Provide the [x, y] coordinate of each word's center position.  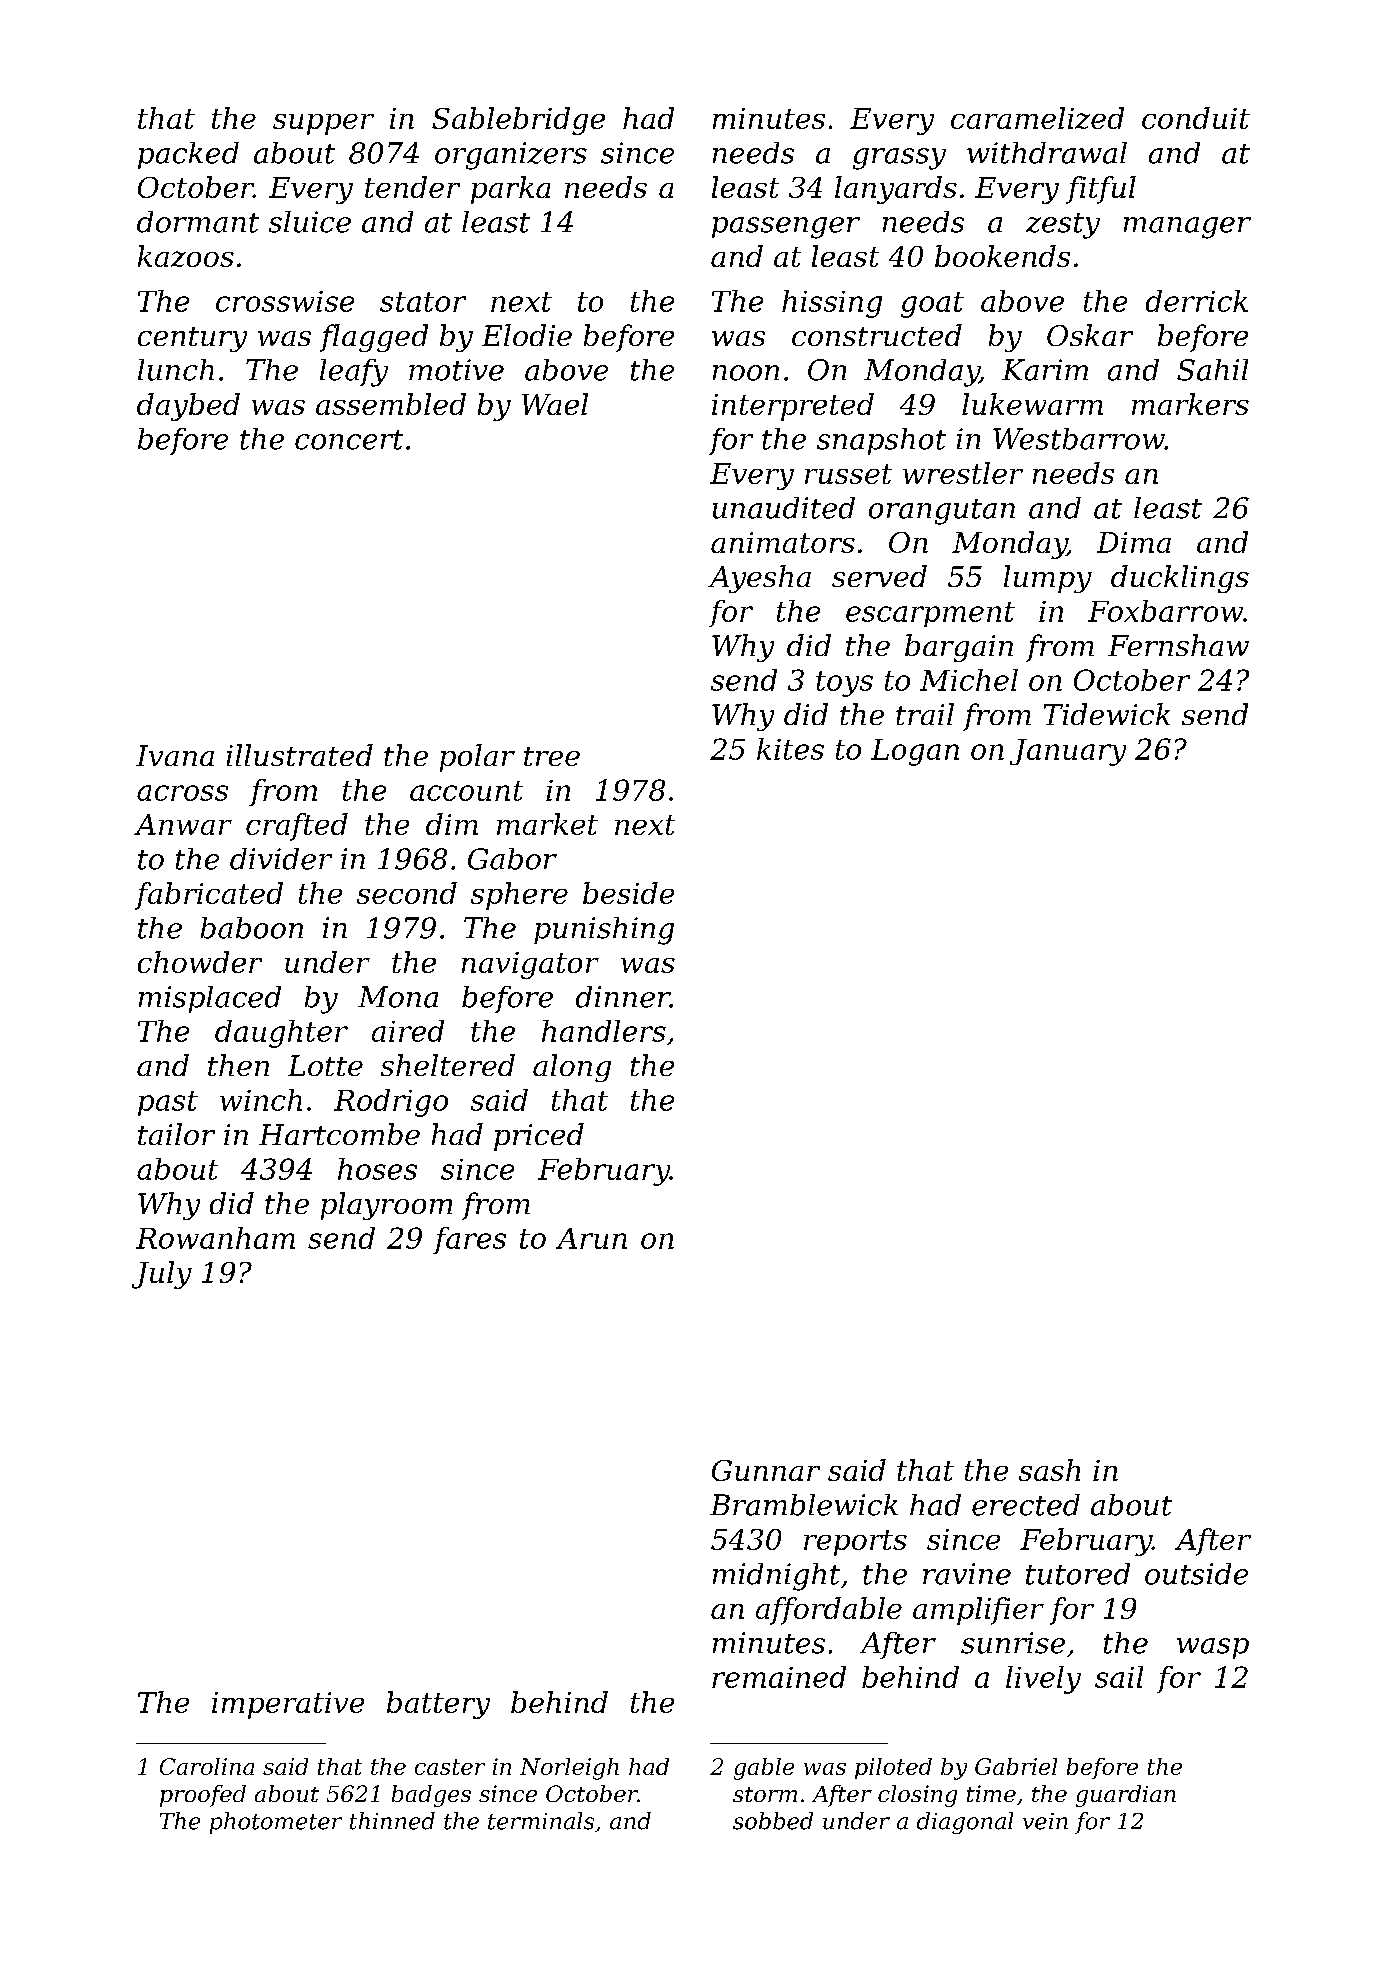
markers [1190, 404]
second [407, 893]
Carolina [207, 1766]
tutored [1078, 1574]
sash [1049, 1470]
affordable [829, 1611]
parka [510, 190]
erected [1026, 1505]
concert [349, 440]
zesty [1063, 226]
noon [746, 373]
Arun [591, 1238]
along [572, 1068]
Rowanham [215, 1238]
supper [323, 124]
